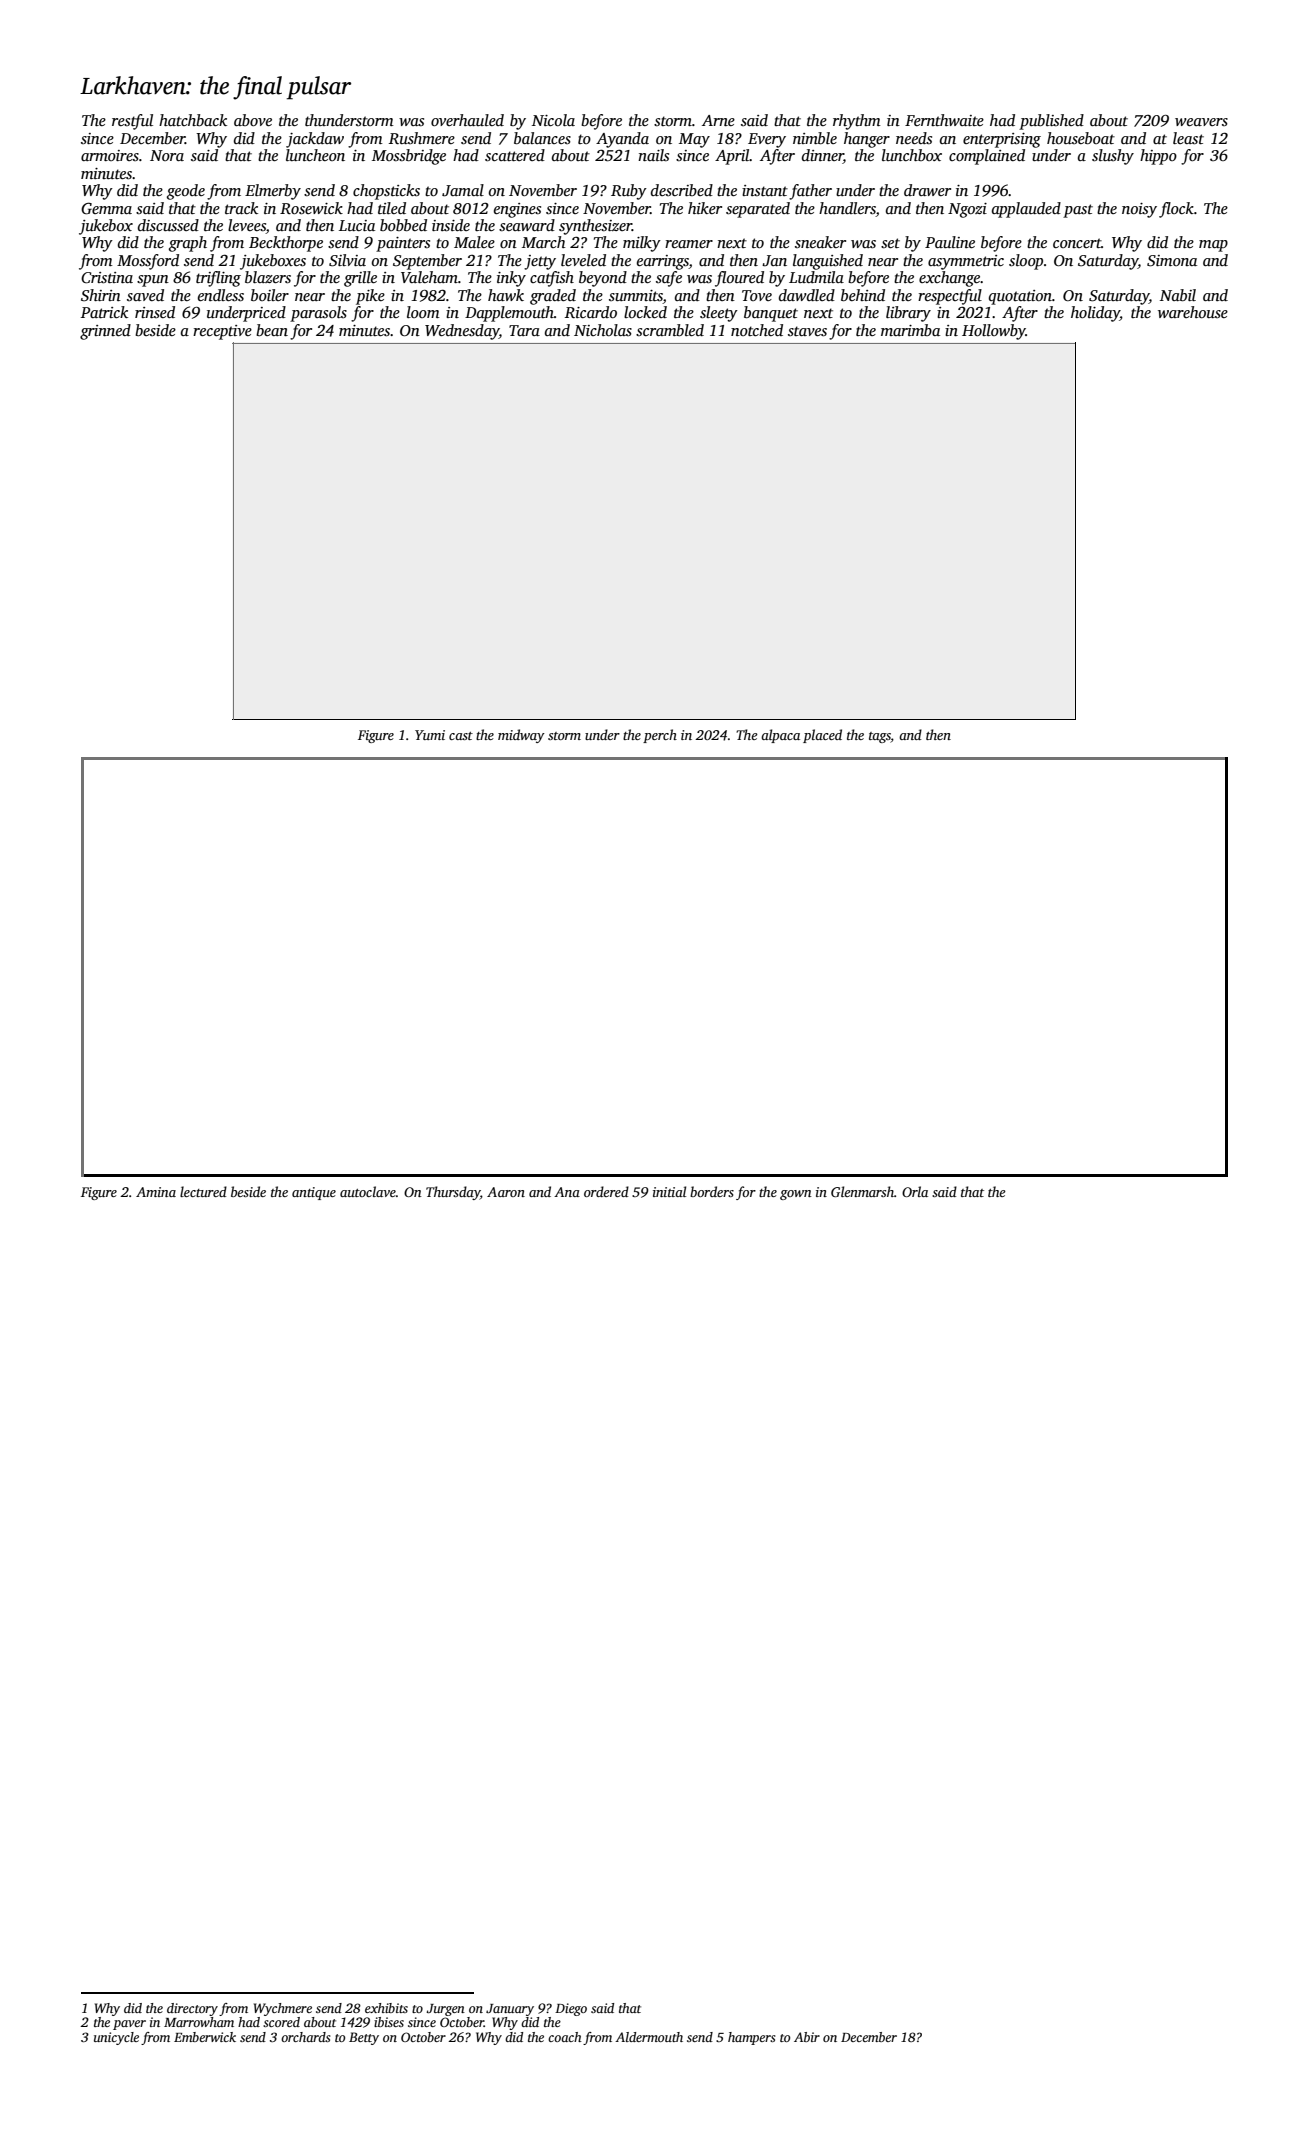 This page has width=1309, height=2156. Describe the element at coordinates (306, 2037) in the page. I see `orchards` at that location.
